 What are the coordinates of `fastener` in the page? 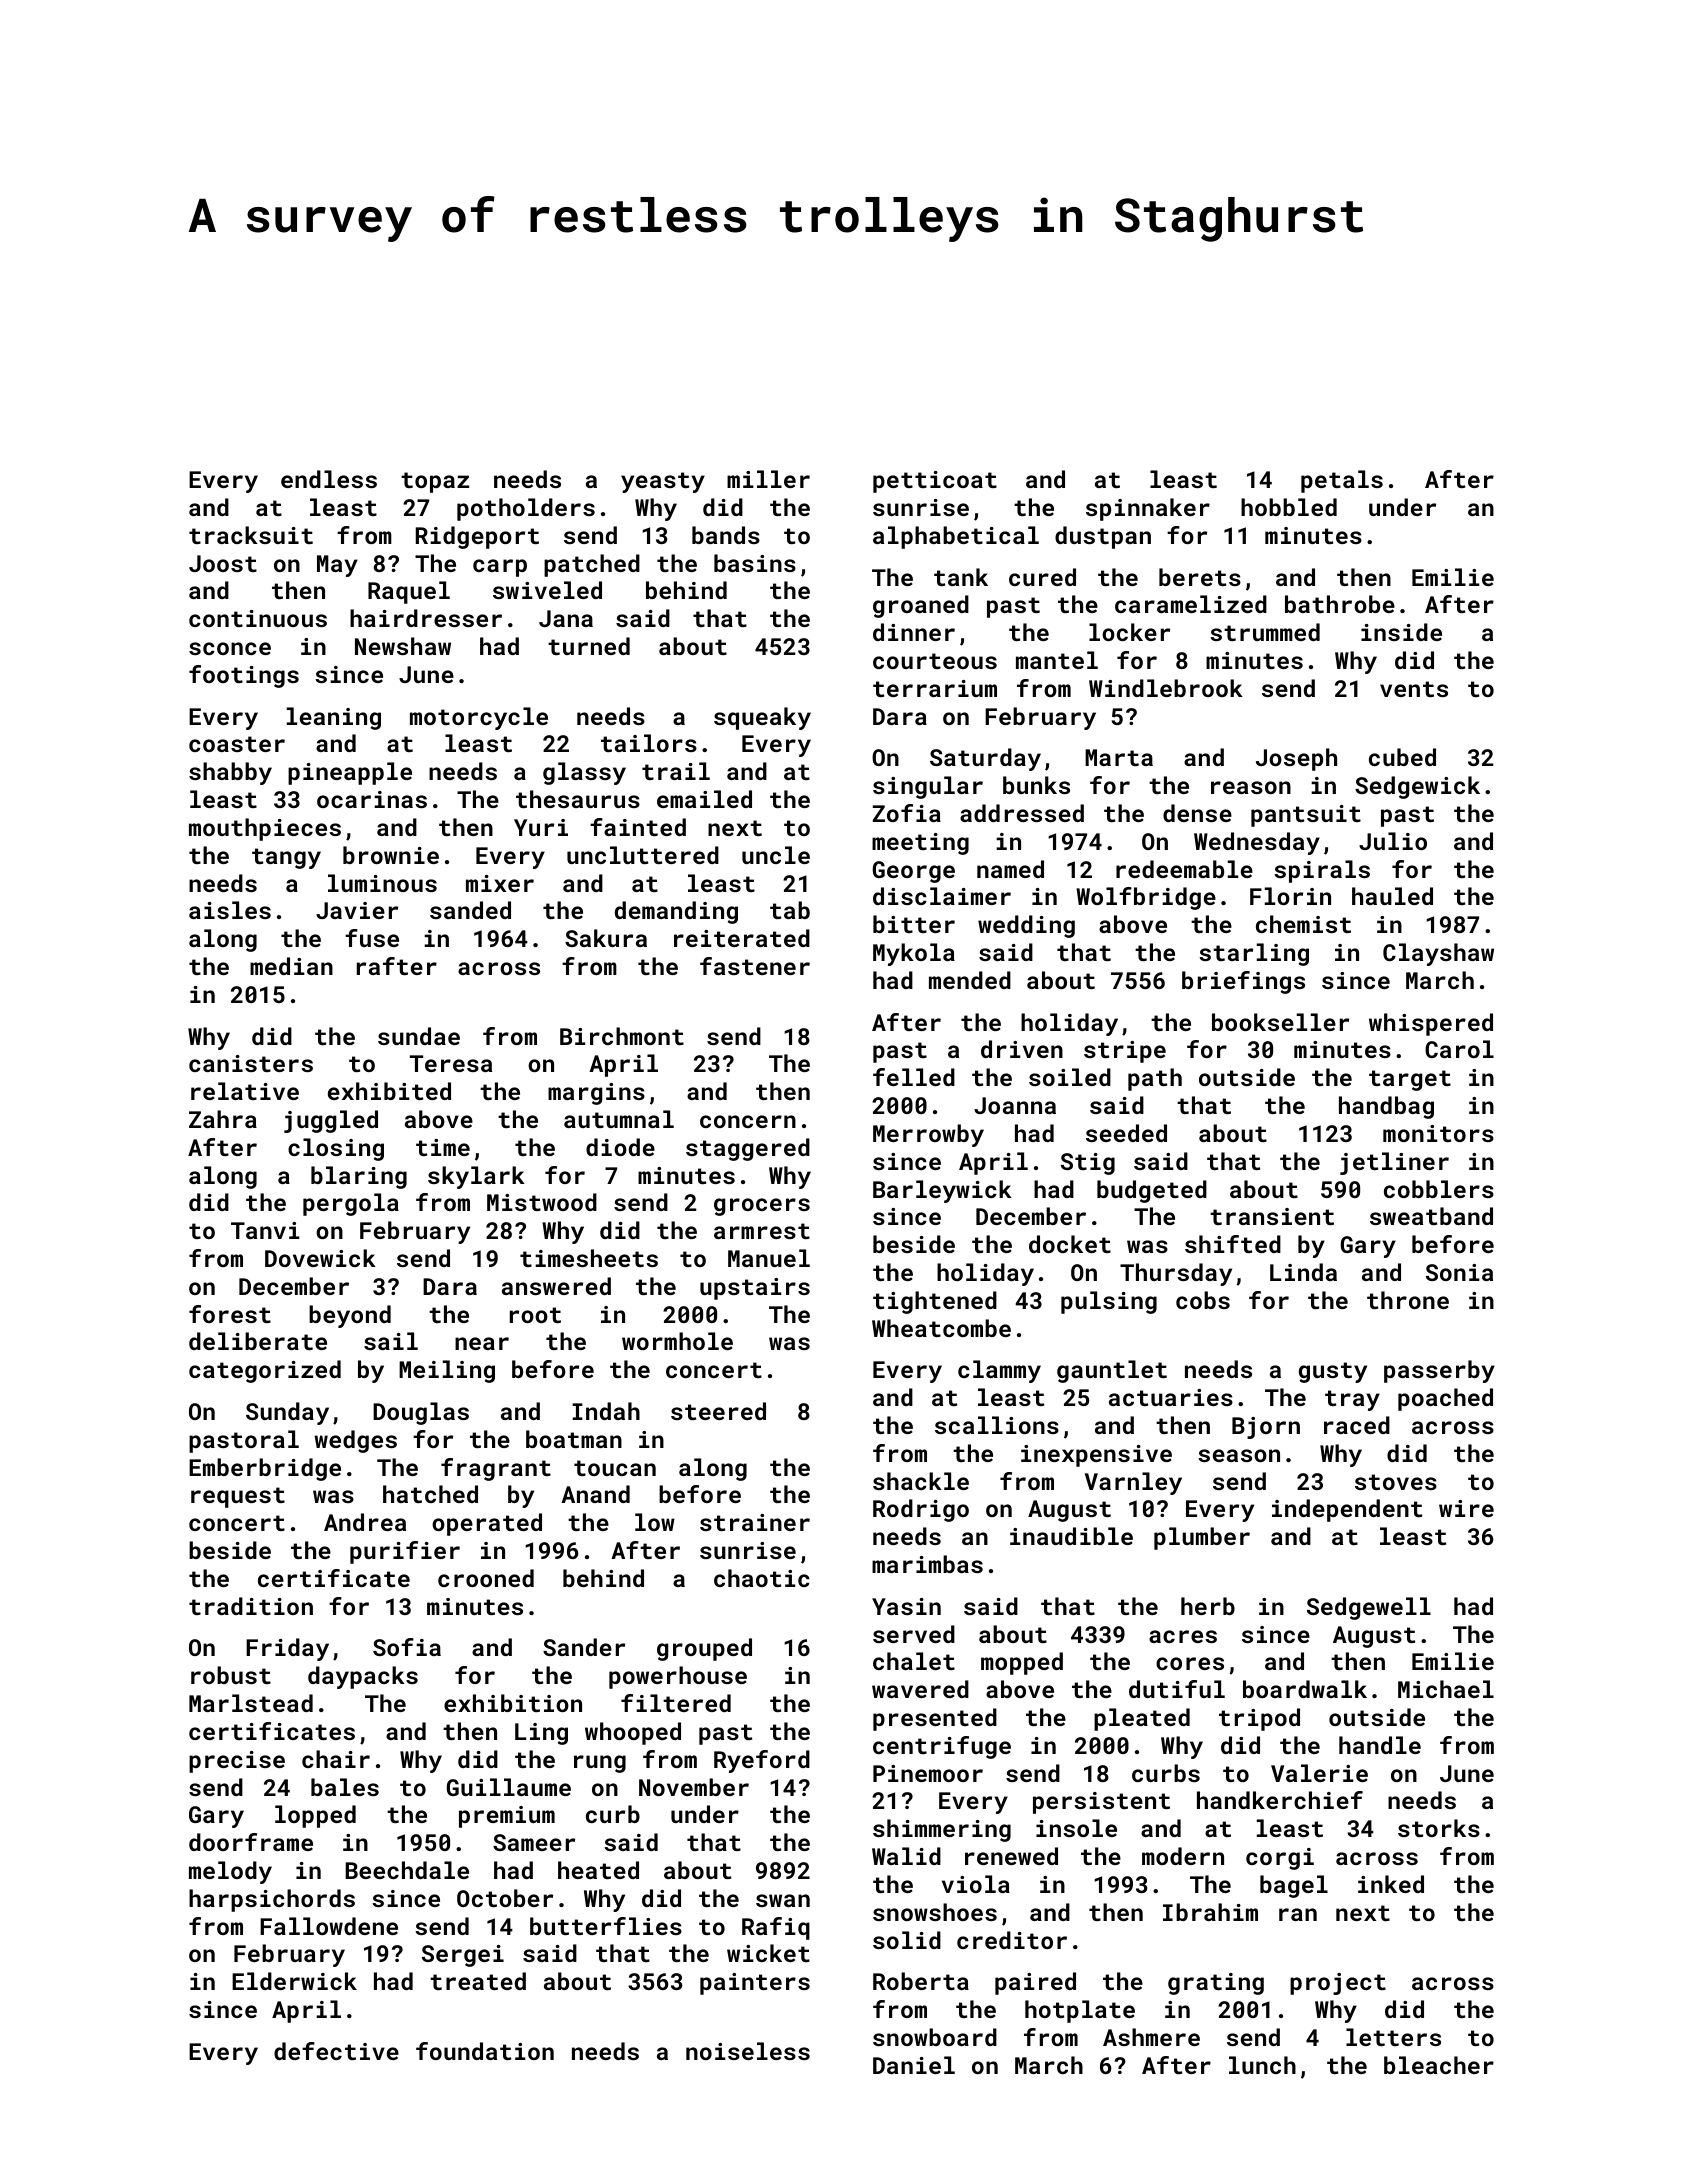 It's located at (755, 966).
